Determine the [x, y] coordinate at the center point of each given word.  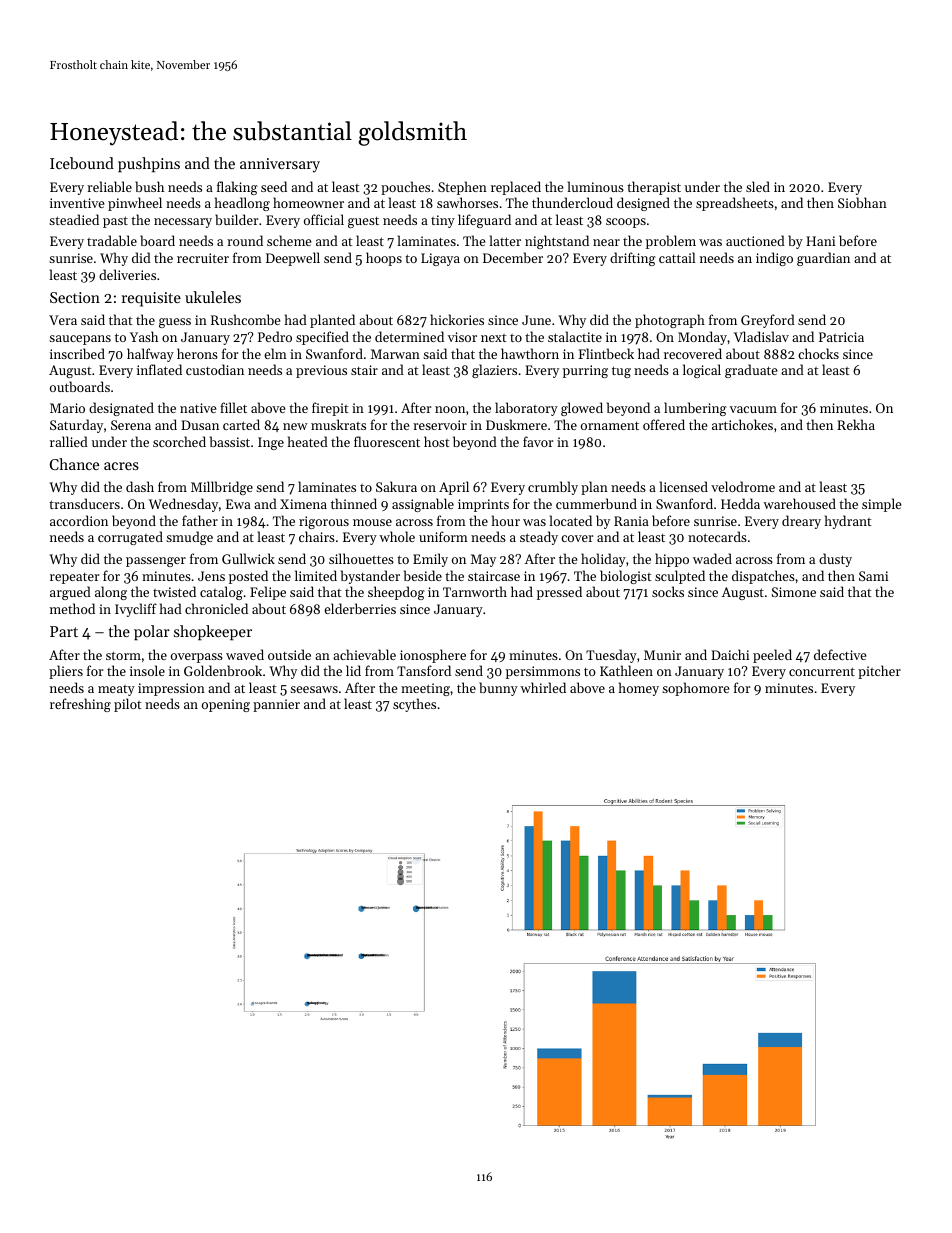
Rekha [856, 424]
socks [668, 591]
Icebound [82, 163]
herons [197, 353]
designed [643, 204]
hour [506, 520]
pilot [128, 705]
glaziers [494, 371]
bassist [230, 441]
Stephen [462, 188]
